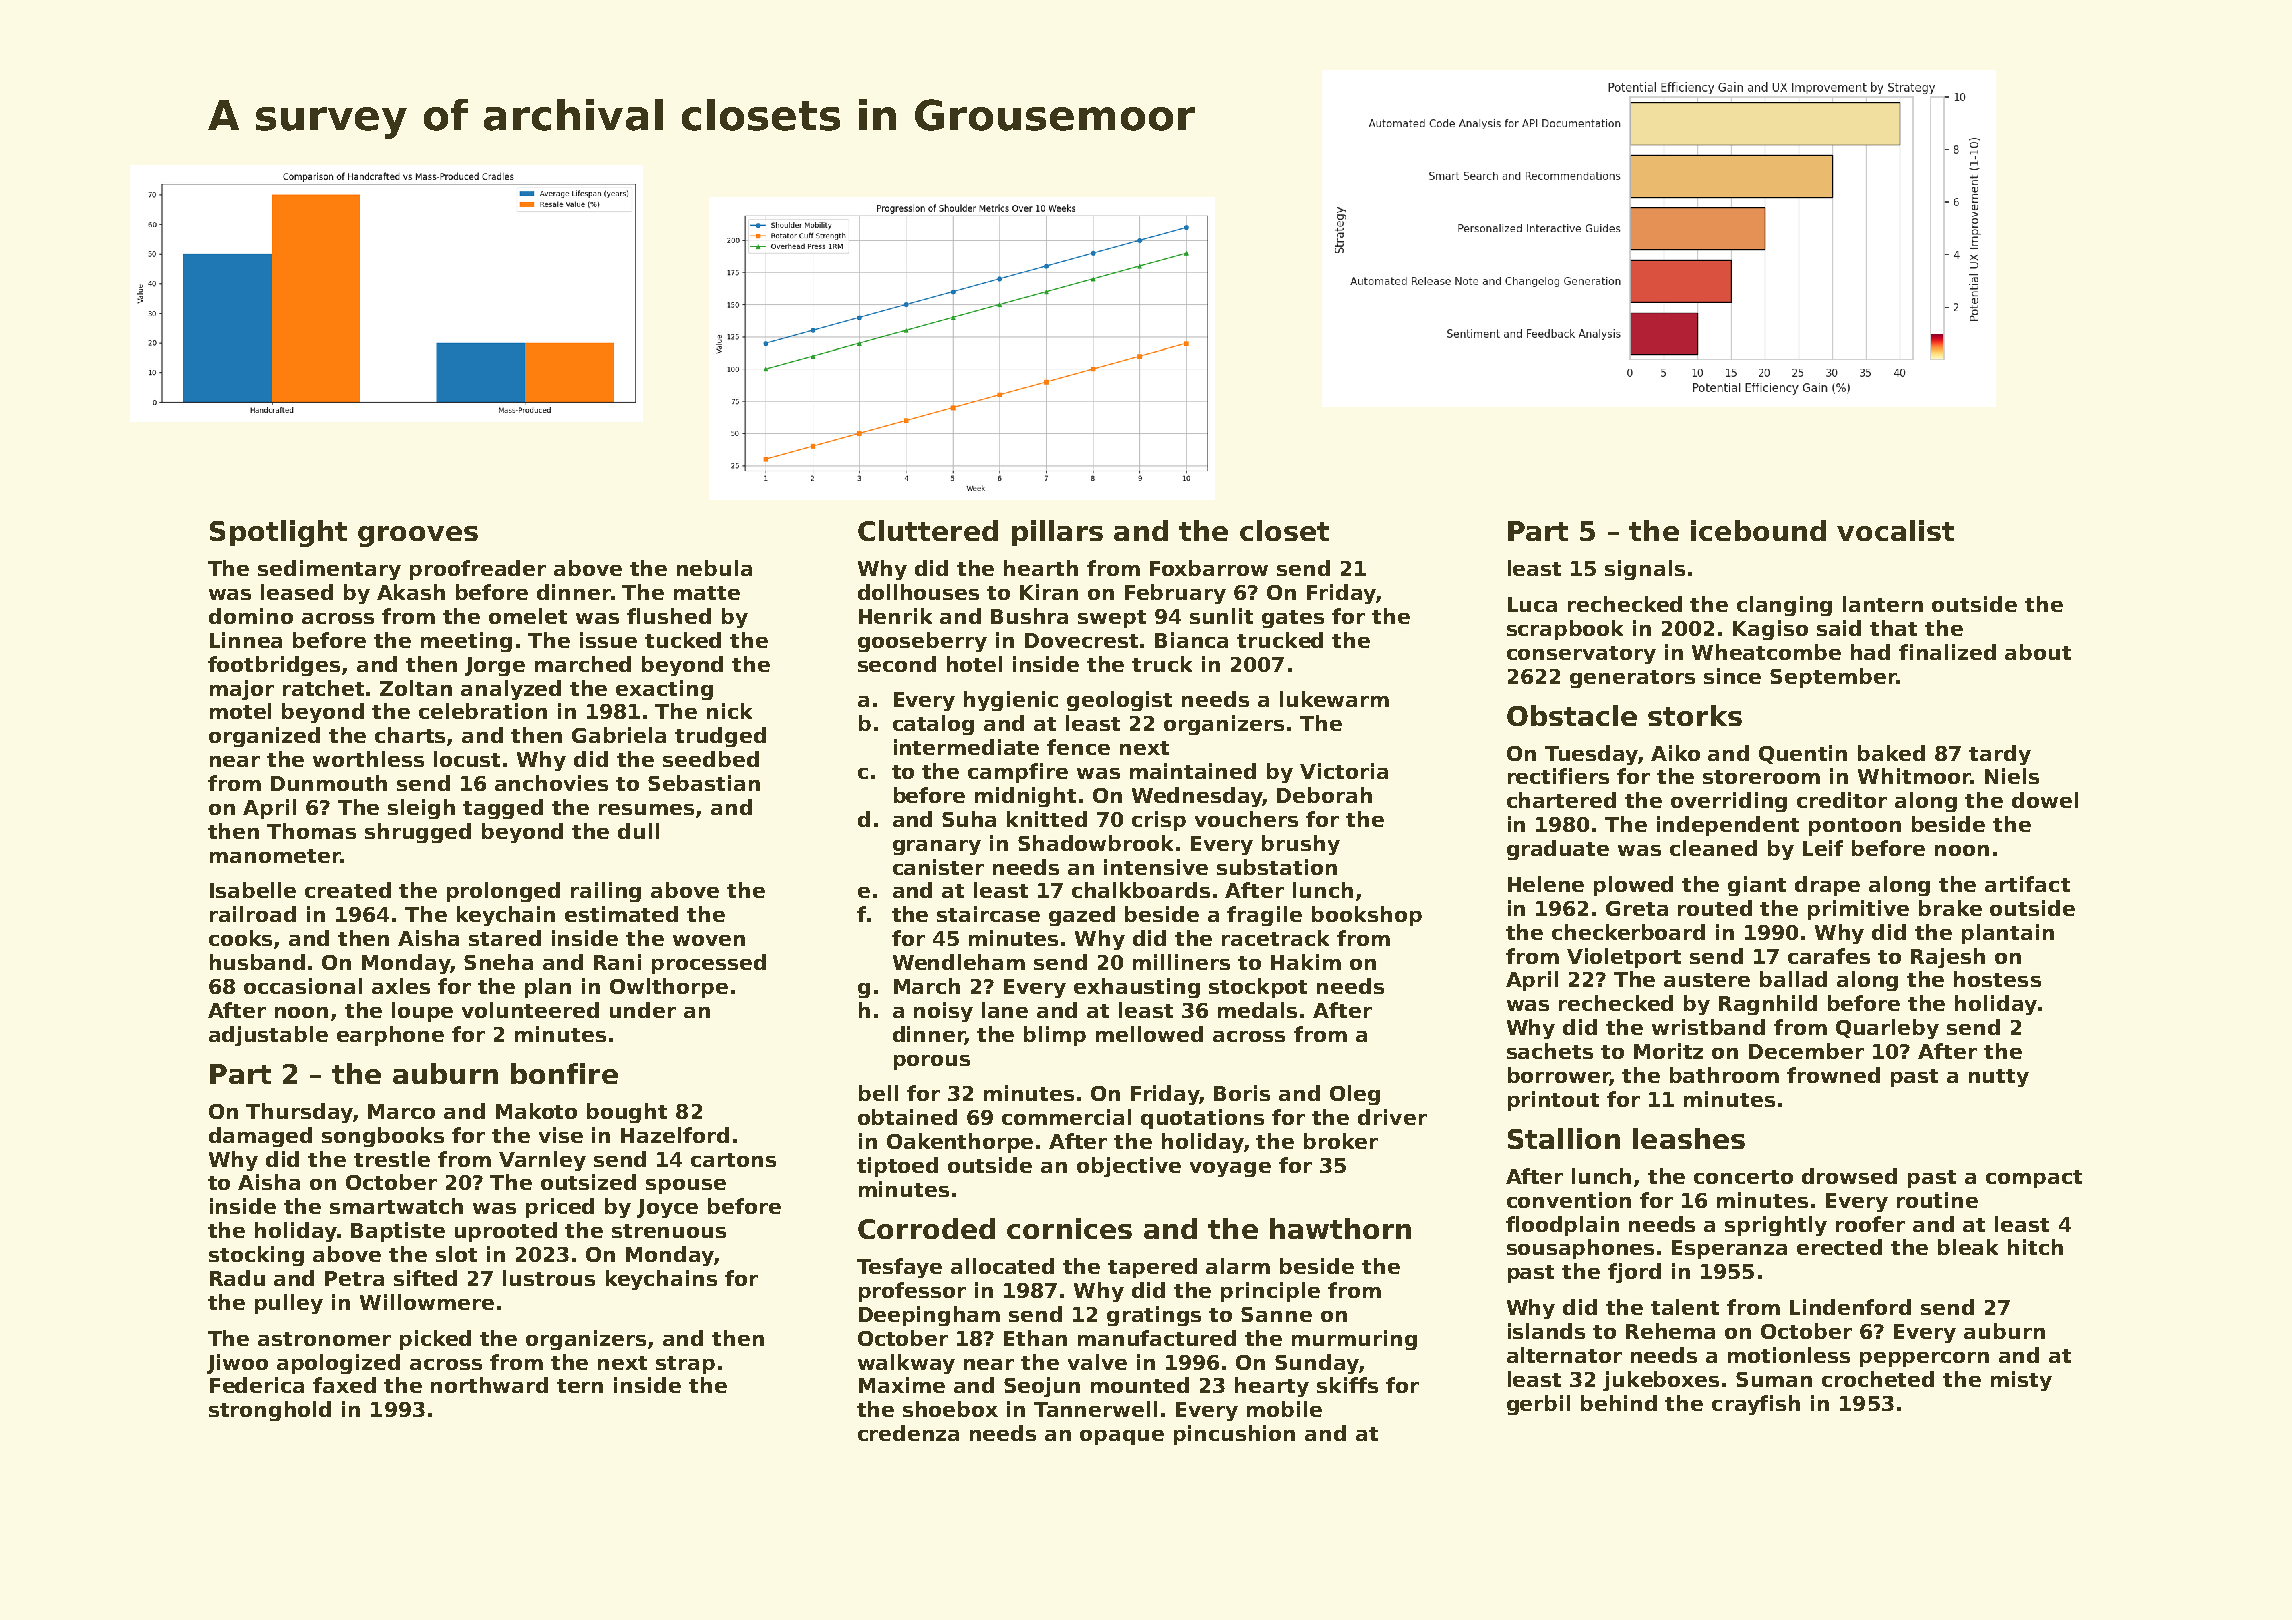  Describe the element at coordinates (268, 1036) in the screenshot. I see `adjustable` at that location.
